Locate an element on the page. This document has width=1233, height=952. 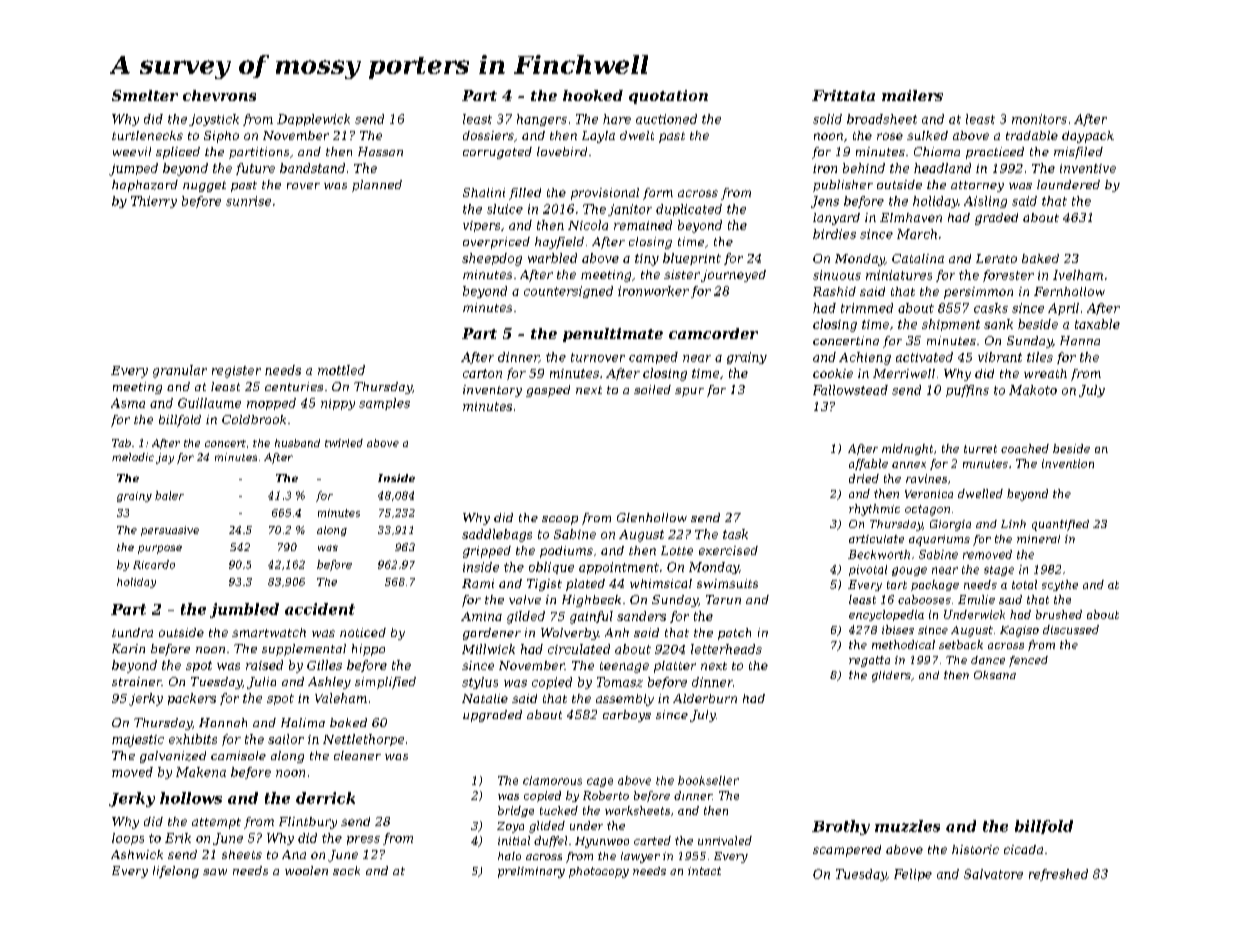
planned is located at coordinates (377, 186).
